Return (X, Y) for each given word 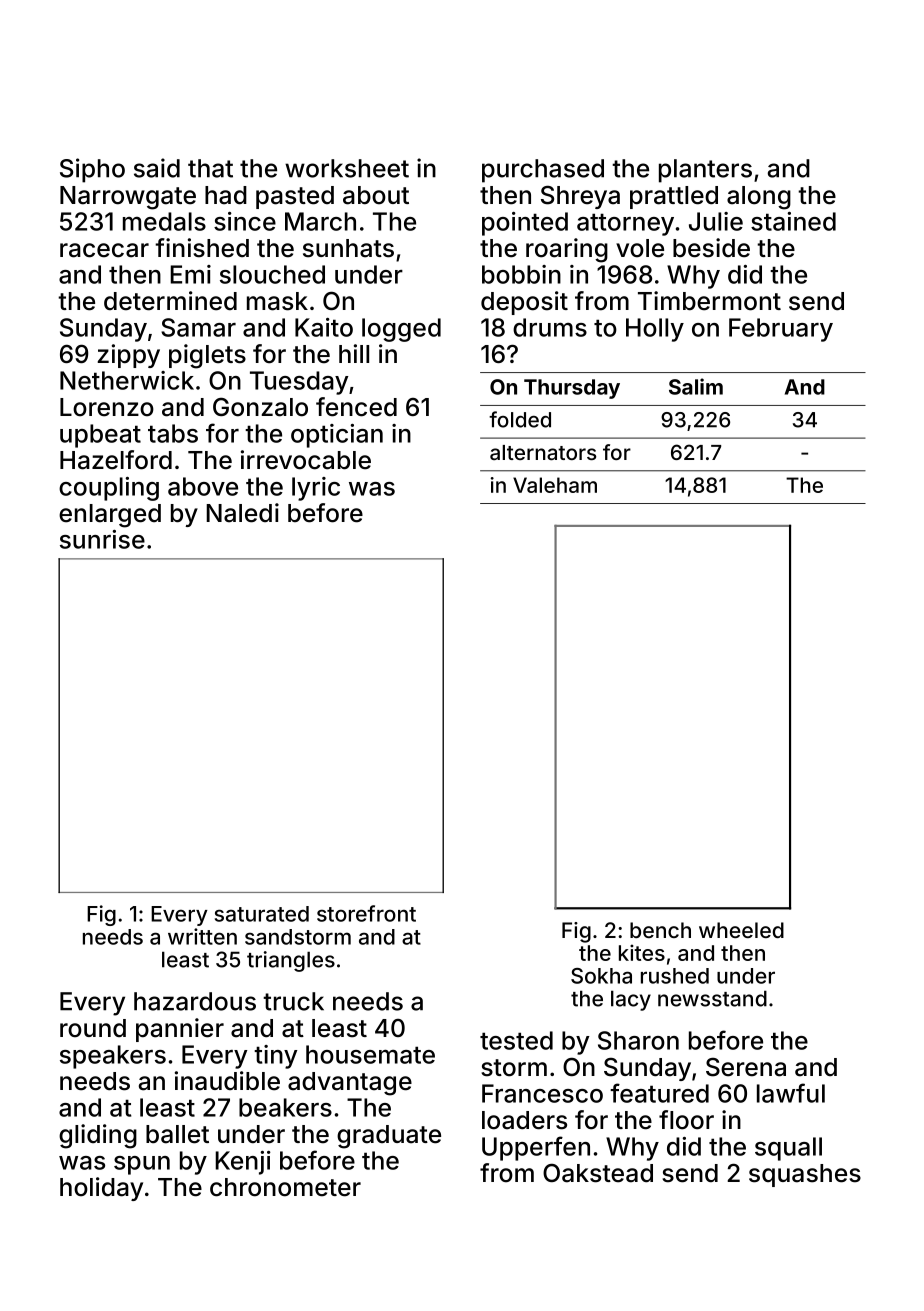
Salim (696, 386)
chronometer (285, 1187)
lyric (316, 489)
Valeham (555, 485)
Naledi (242, 513)
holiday (101, 1189)
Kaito (324, 327)
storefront (366, 913)
